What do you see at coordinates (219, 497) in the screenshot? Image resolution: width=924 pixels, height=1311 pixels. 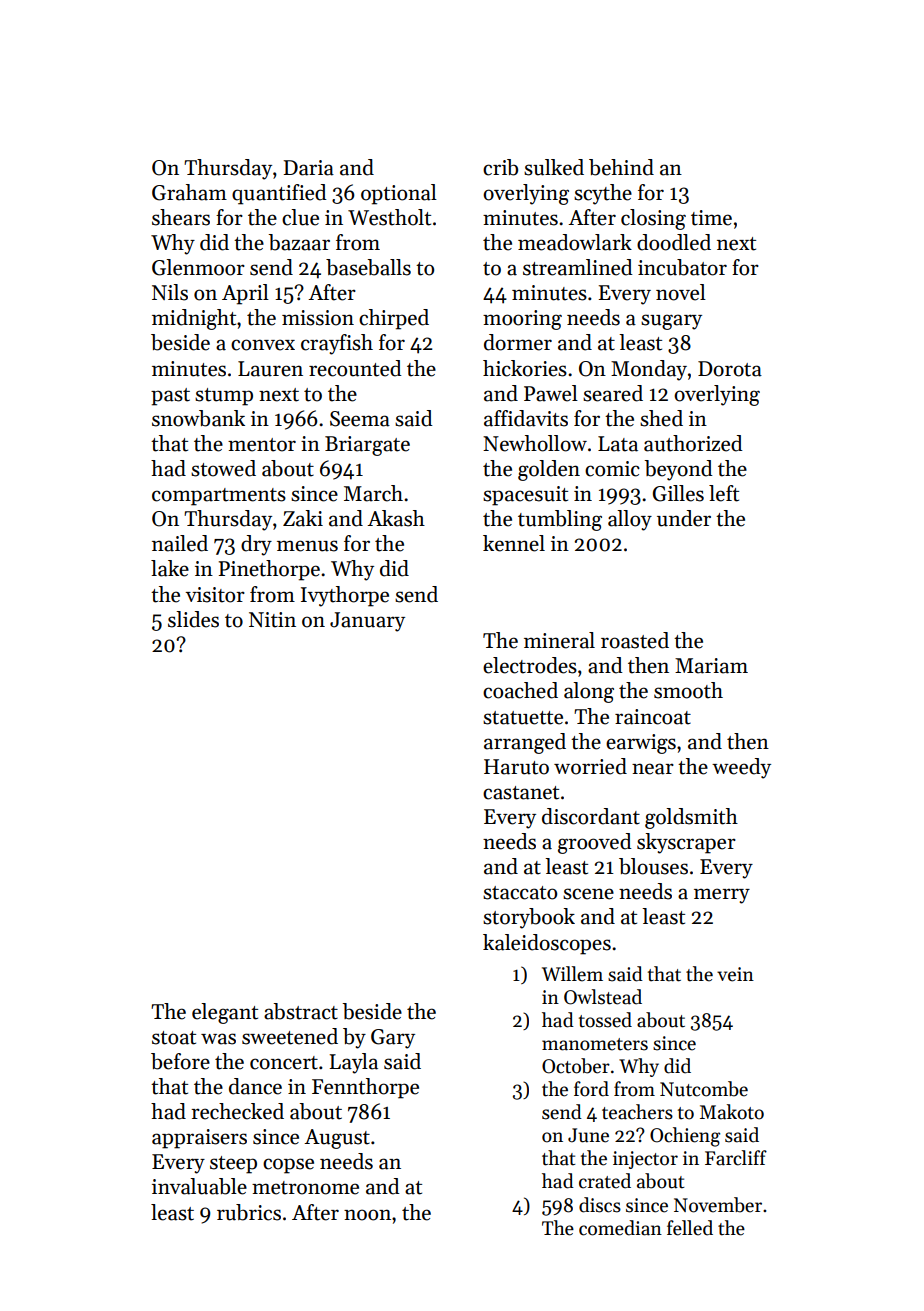 I see `compartments` at bounding box center [219, 497].
